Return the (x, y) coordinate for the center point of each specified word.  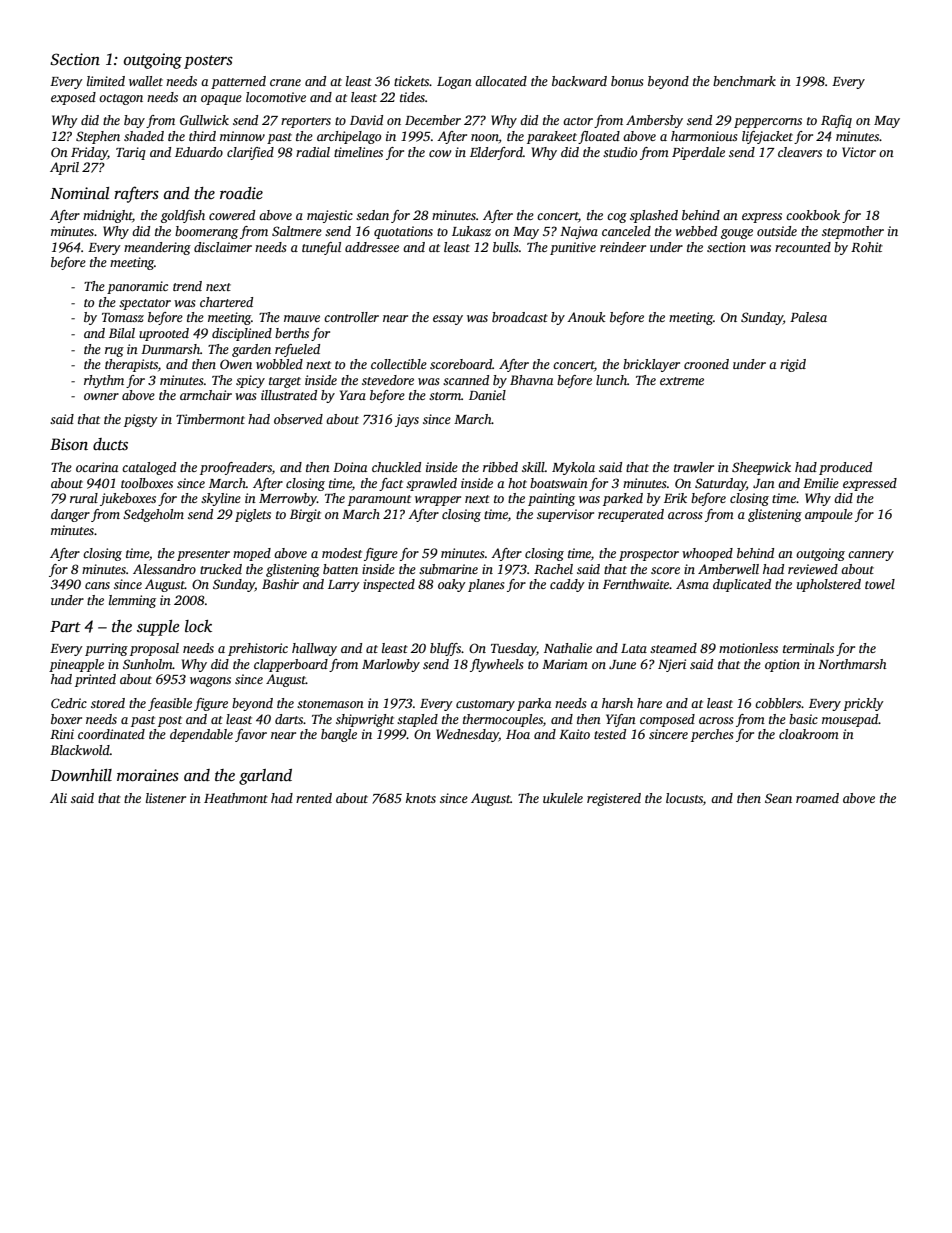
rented (314, 798)
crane (285, 82)
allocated (501, 81)
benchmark (744, 81)
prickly (863, 704)
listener (166, 798)
